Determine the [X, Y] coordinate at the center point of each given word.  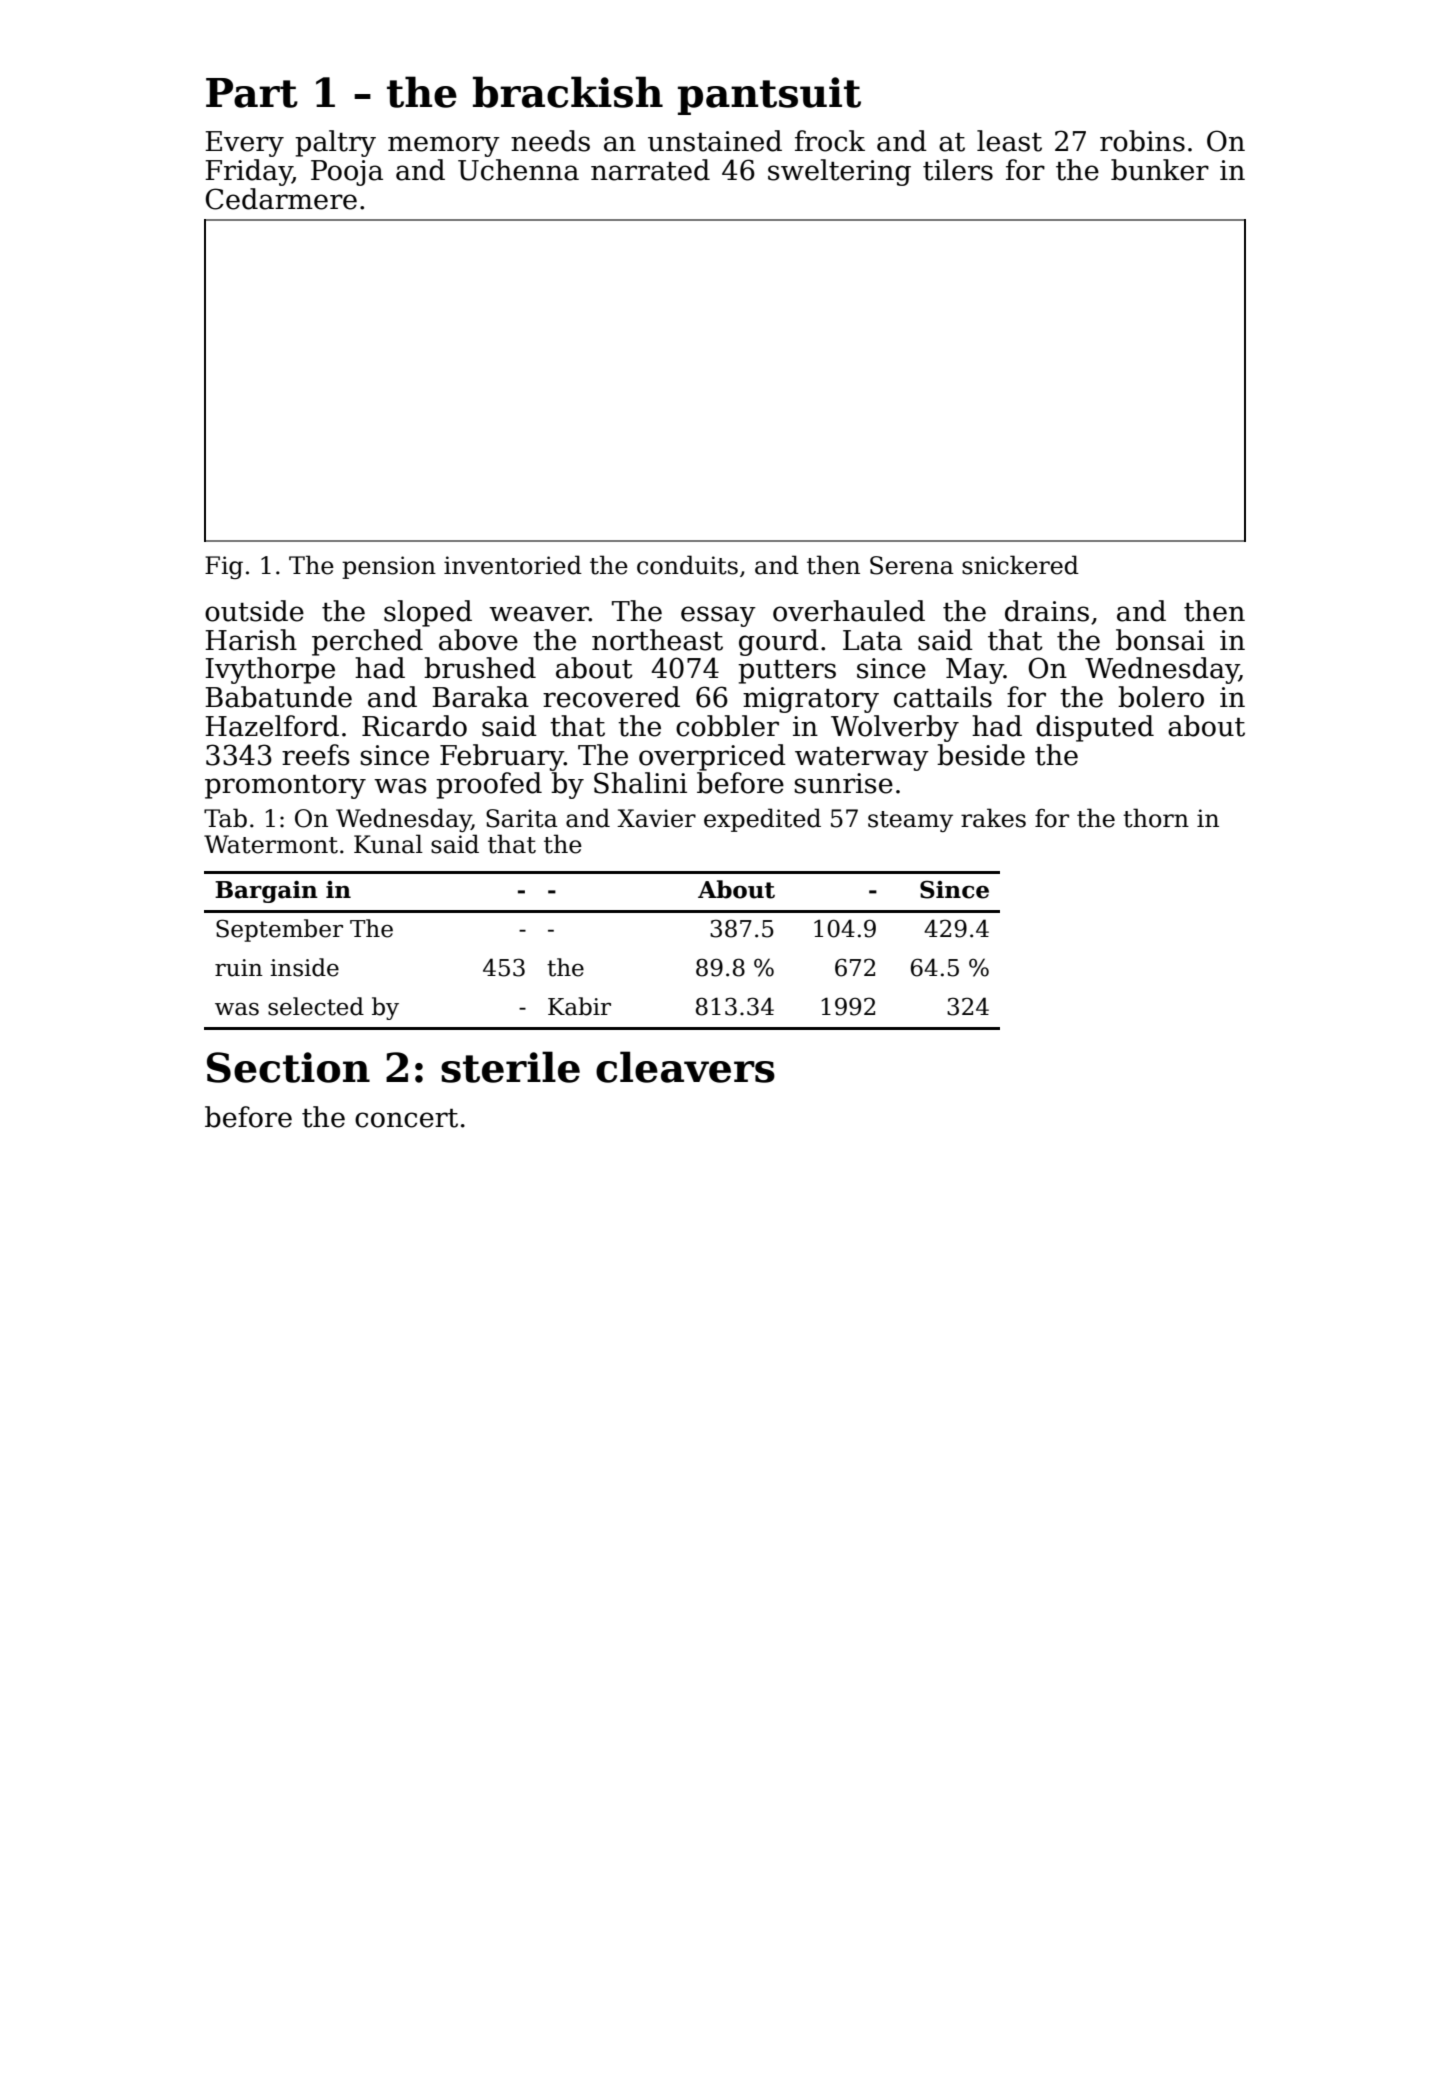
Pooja [347, 173]
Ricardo [414, 726]
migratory [811, 700]
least [1009, 141]
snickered [1020, 565]
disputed [1095, 728]
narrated [650, 170]
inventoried [513, 565]
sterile [510, 1067]
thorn [1156, 818]
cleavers [685, 1067]
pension [389, 567]
